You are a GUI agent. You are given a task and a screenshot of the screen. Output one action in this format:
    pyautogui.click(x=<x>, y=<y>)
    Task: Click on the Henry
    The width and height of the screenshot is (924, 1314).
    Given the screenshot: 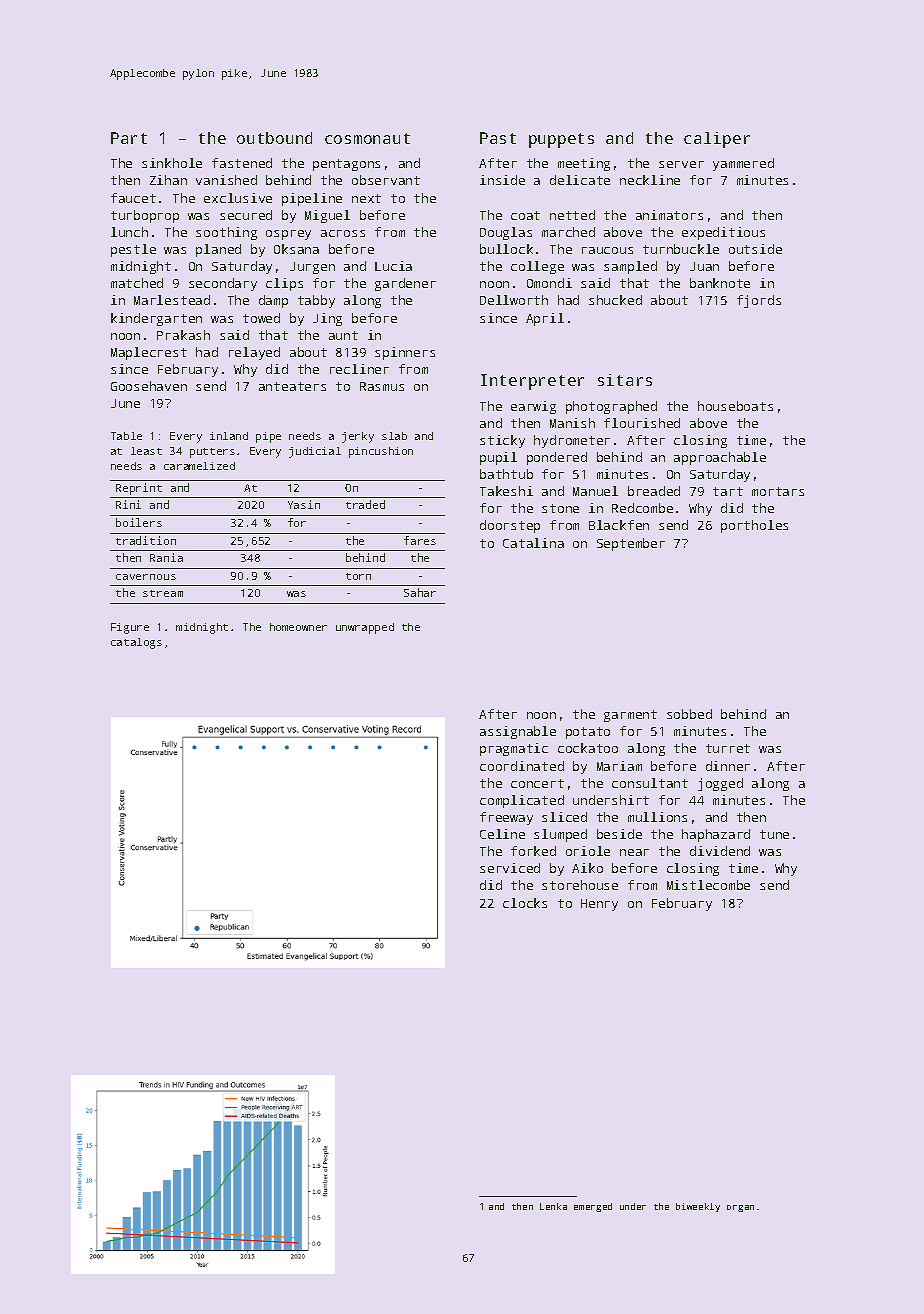 What is the action you would take?
    pyautogui.click(x=599, y=905)
